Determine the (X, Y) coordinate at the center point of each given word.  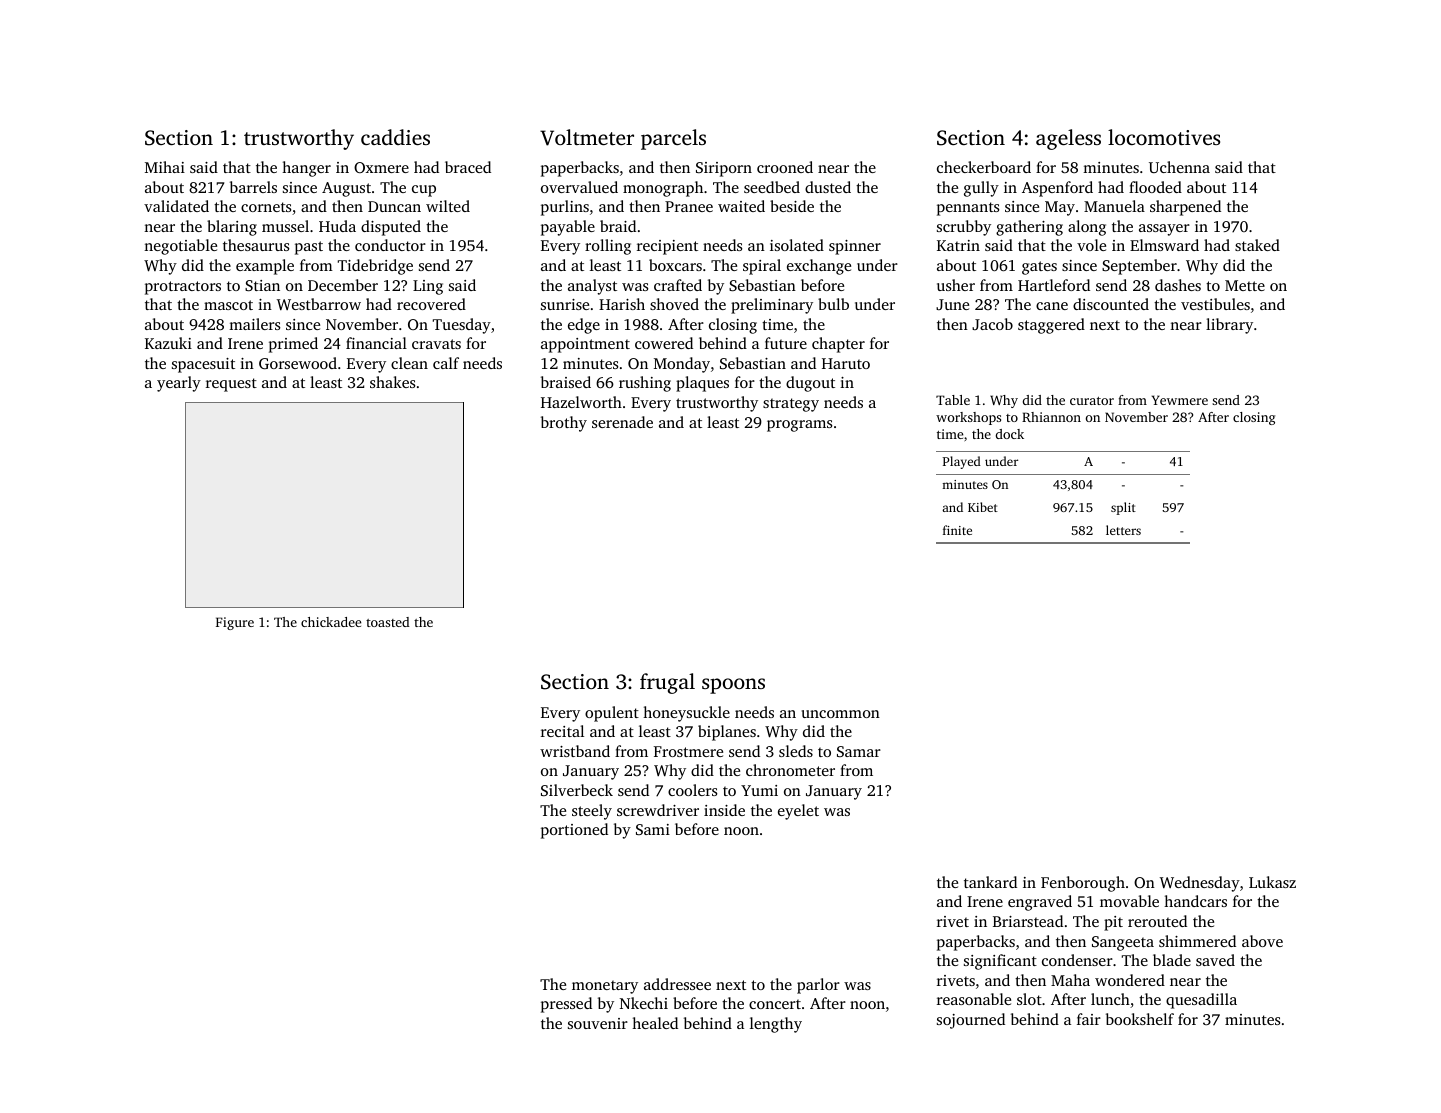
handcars (1195, 901)
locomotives (1164, 137)
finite (957, 530)
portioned (574, 831)
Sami (653, 829)
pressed (566, 1005)
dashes (1178, 285)
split (1123, 508)
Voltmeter (587, 137)
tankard (990, 882)
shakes (392, 382)
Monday (682, 365)
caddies (395, 137)
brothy (564, 424)
